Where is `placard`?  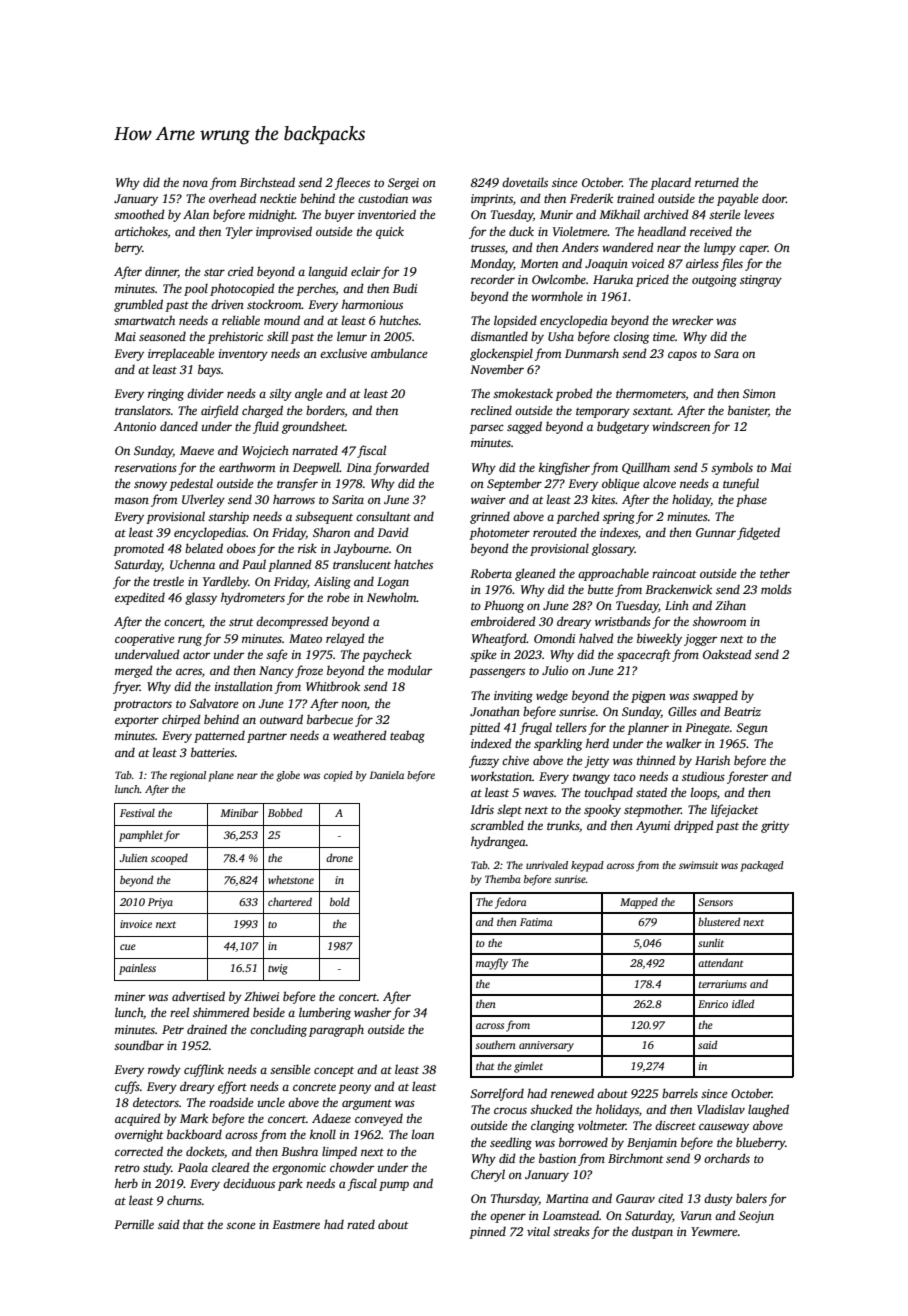
placard is located at coordinates (670, 183).
